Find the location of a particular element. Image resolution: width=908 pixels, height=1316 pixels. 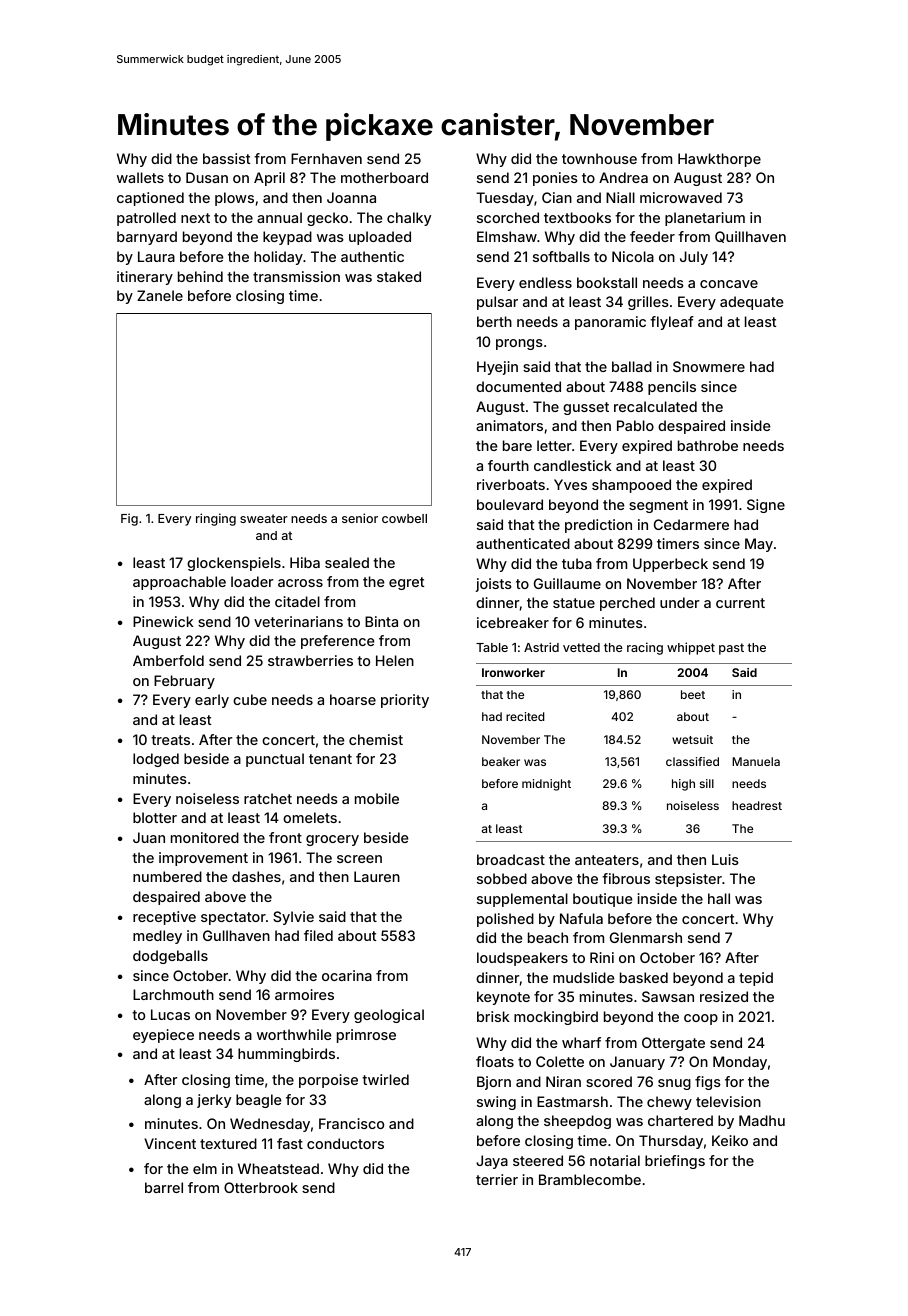

Bramblecombe is located at coordinates (590, 1179).
